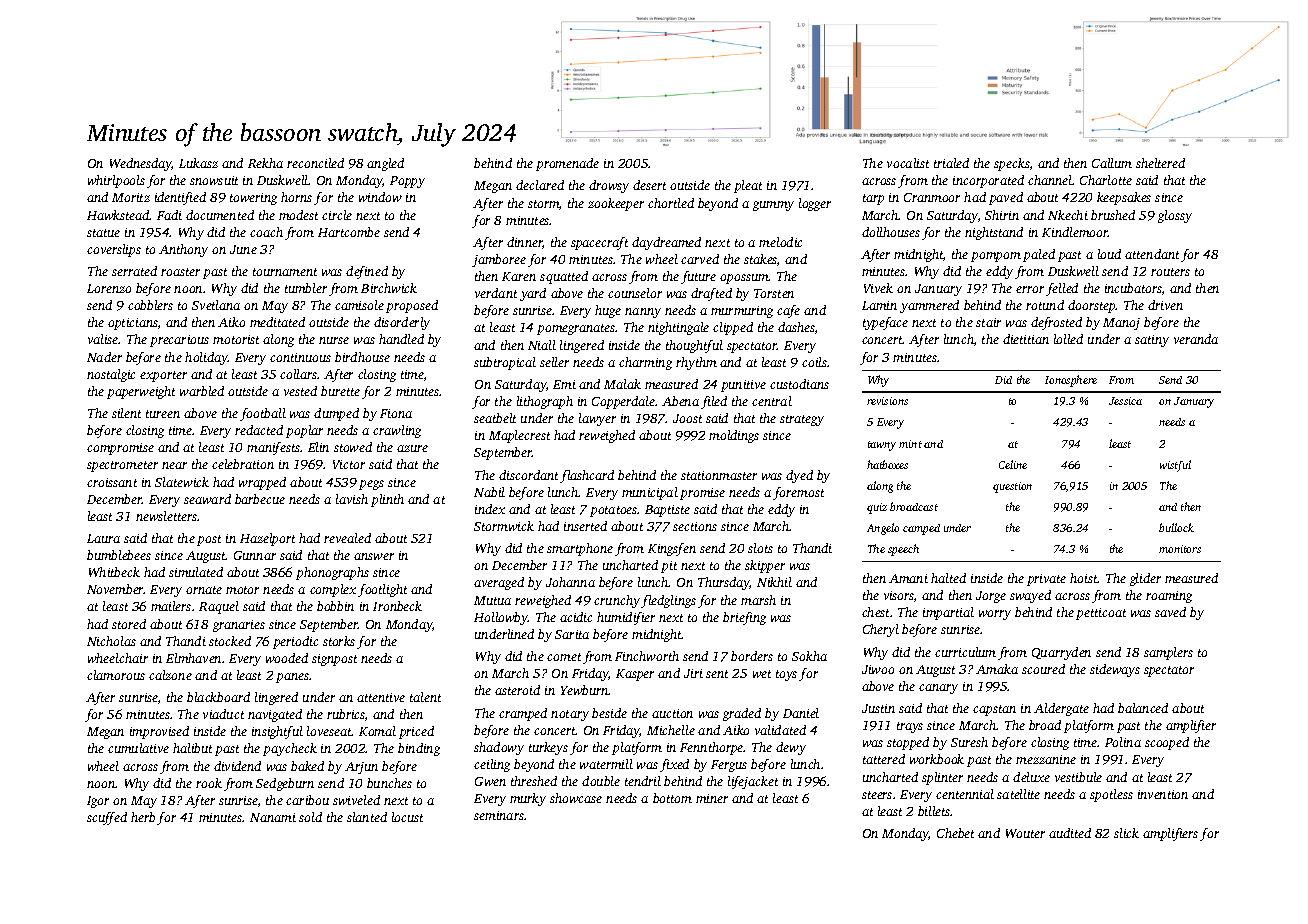 This image has width=1308, height=924. Describe the element at coordinates (1025, 833) in the image. I see `Wouter` at that location.
